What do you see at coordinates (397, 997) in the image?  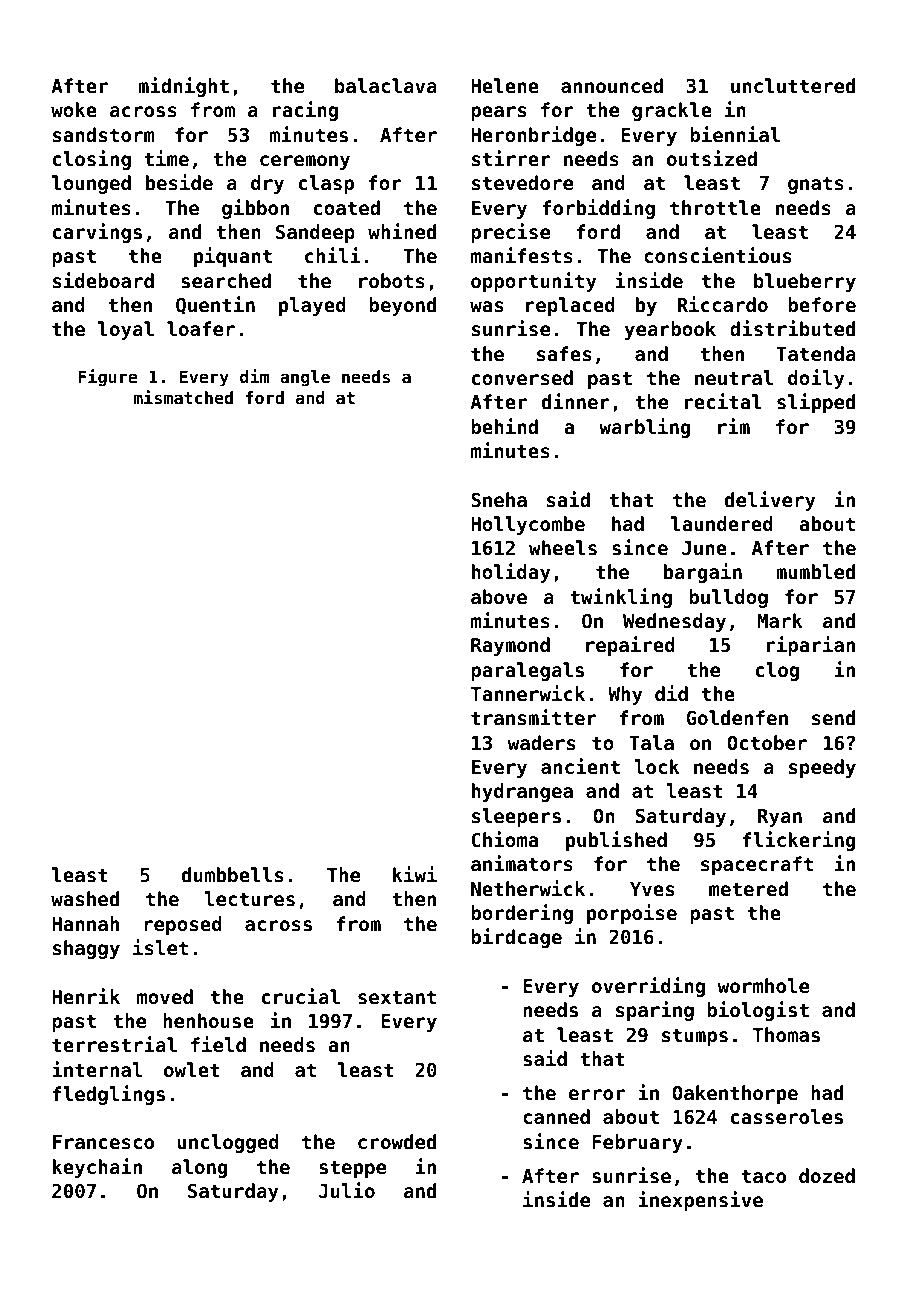 I see `sextant` at bounding box center [397, 997].
